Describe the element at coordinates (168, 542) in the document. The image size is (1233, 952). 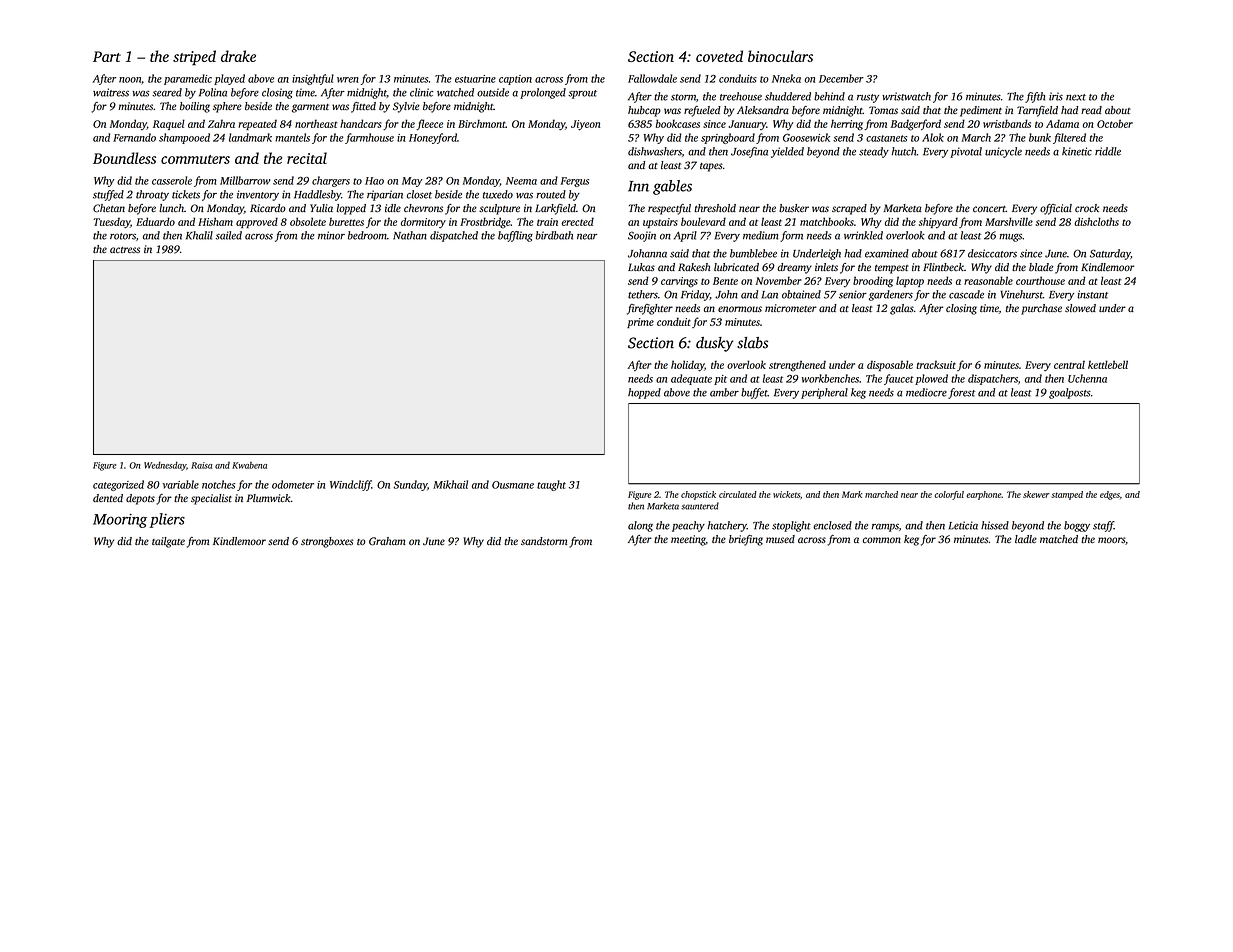
I see `tailgate` at that location.
